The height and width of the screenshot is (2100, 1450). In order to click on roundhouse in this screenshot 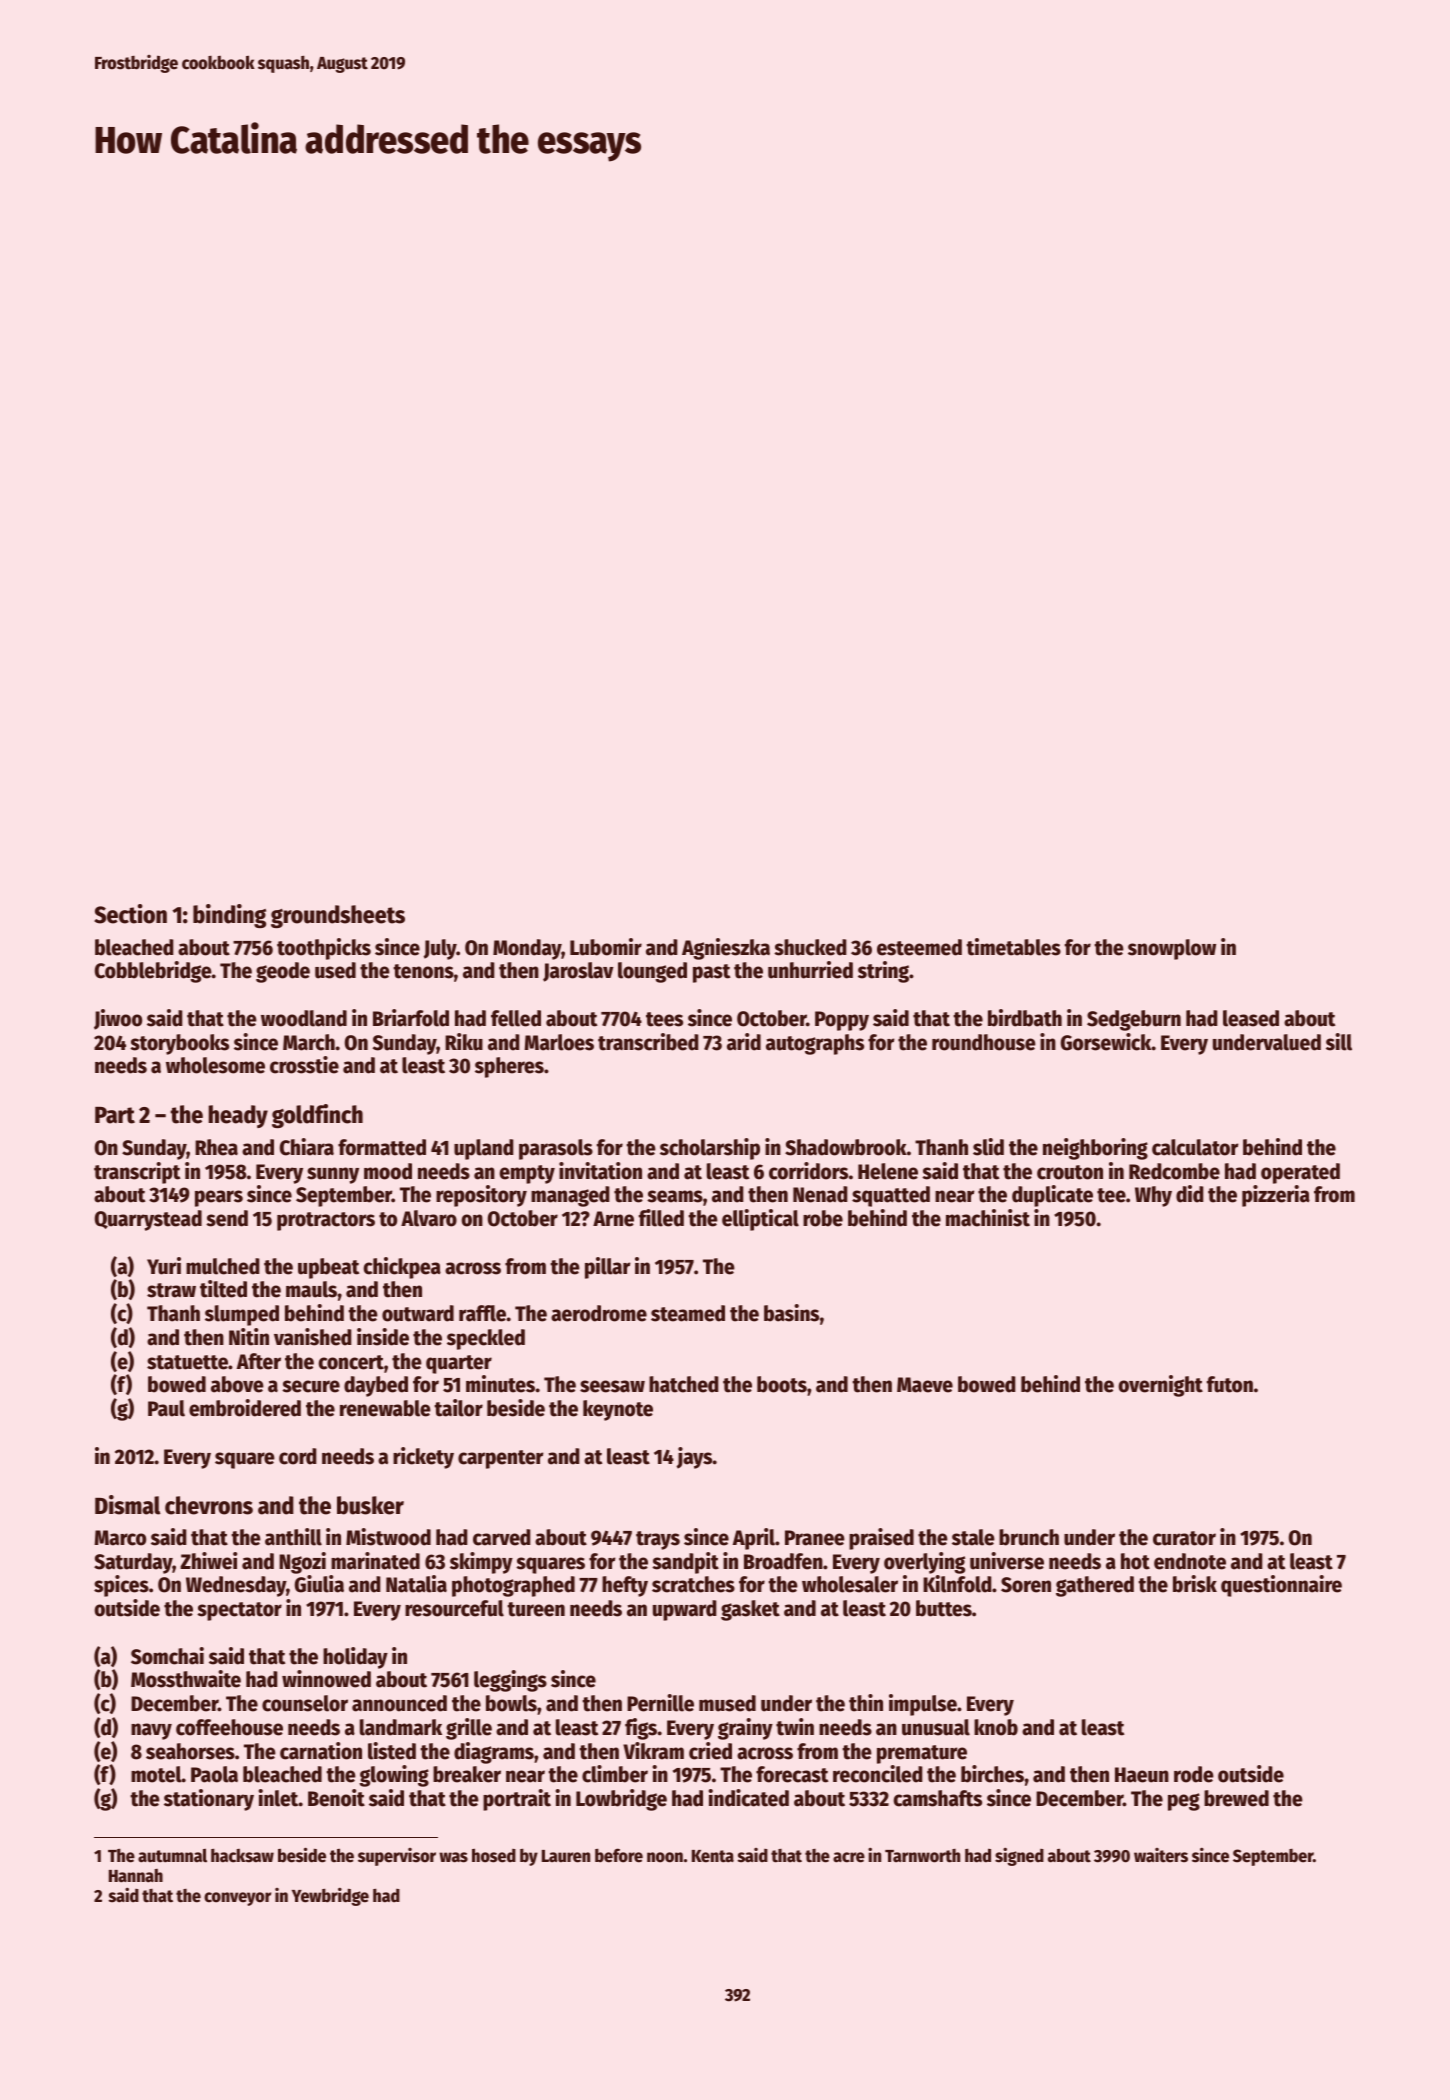, I will do `click(984, 1042)`.
